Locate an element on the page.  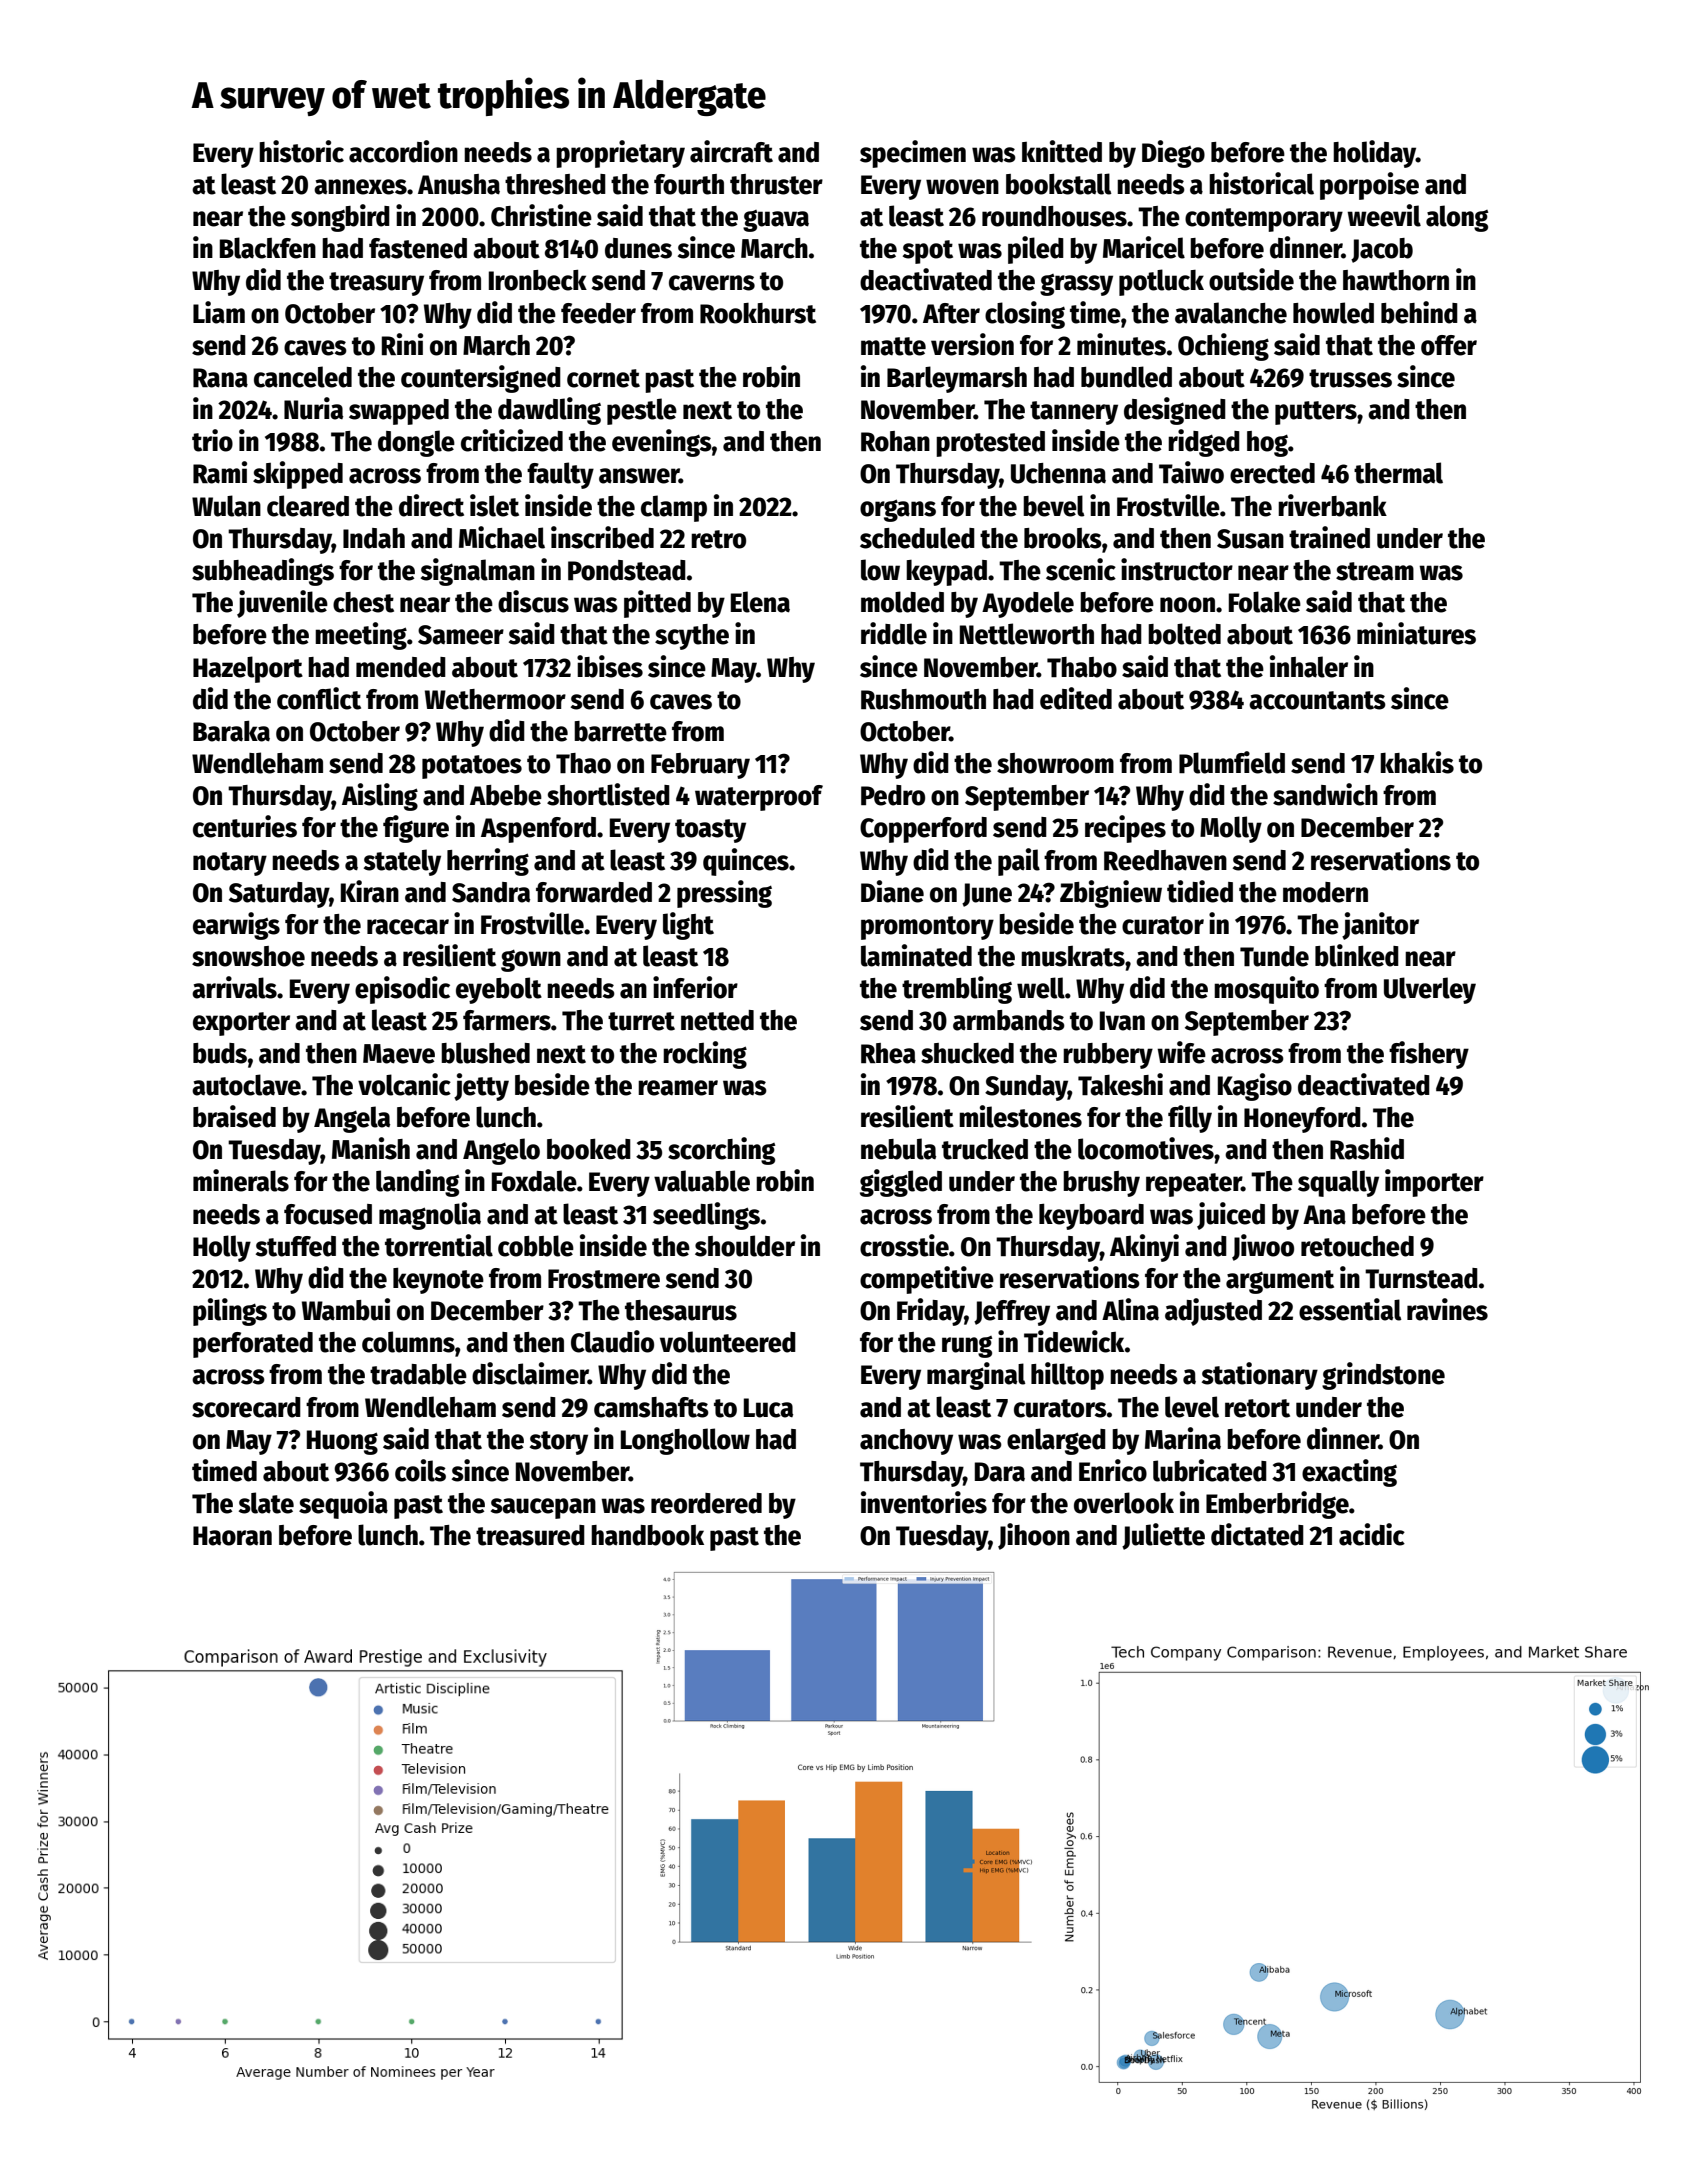
aircraft is located at coordinates (731, 151).
